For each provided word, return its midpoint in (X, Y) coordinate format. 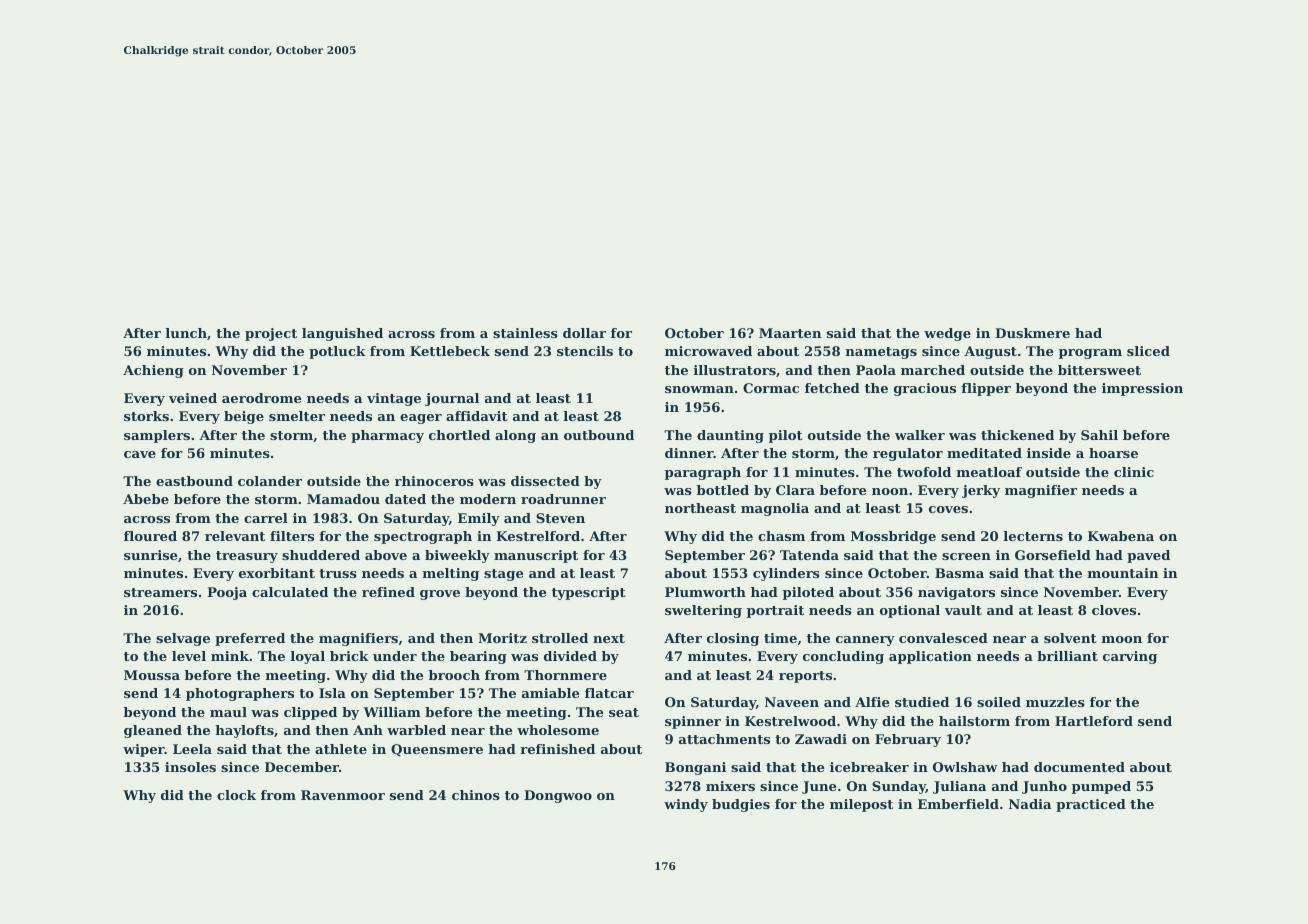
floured (150, 536)
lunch (186, 333)
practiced (1091, 805)
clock (236, 795)
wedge (947, 334)
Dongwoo (558, 796)
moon (1122, 639)
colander (270, 481)
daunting (730, 436)
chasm (781, 536)
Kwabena (1121, 536)
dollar (584, 333)
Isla (332, 693)
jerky (981, 491)
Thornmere (565, 675)
